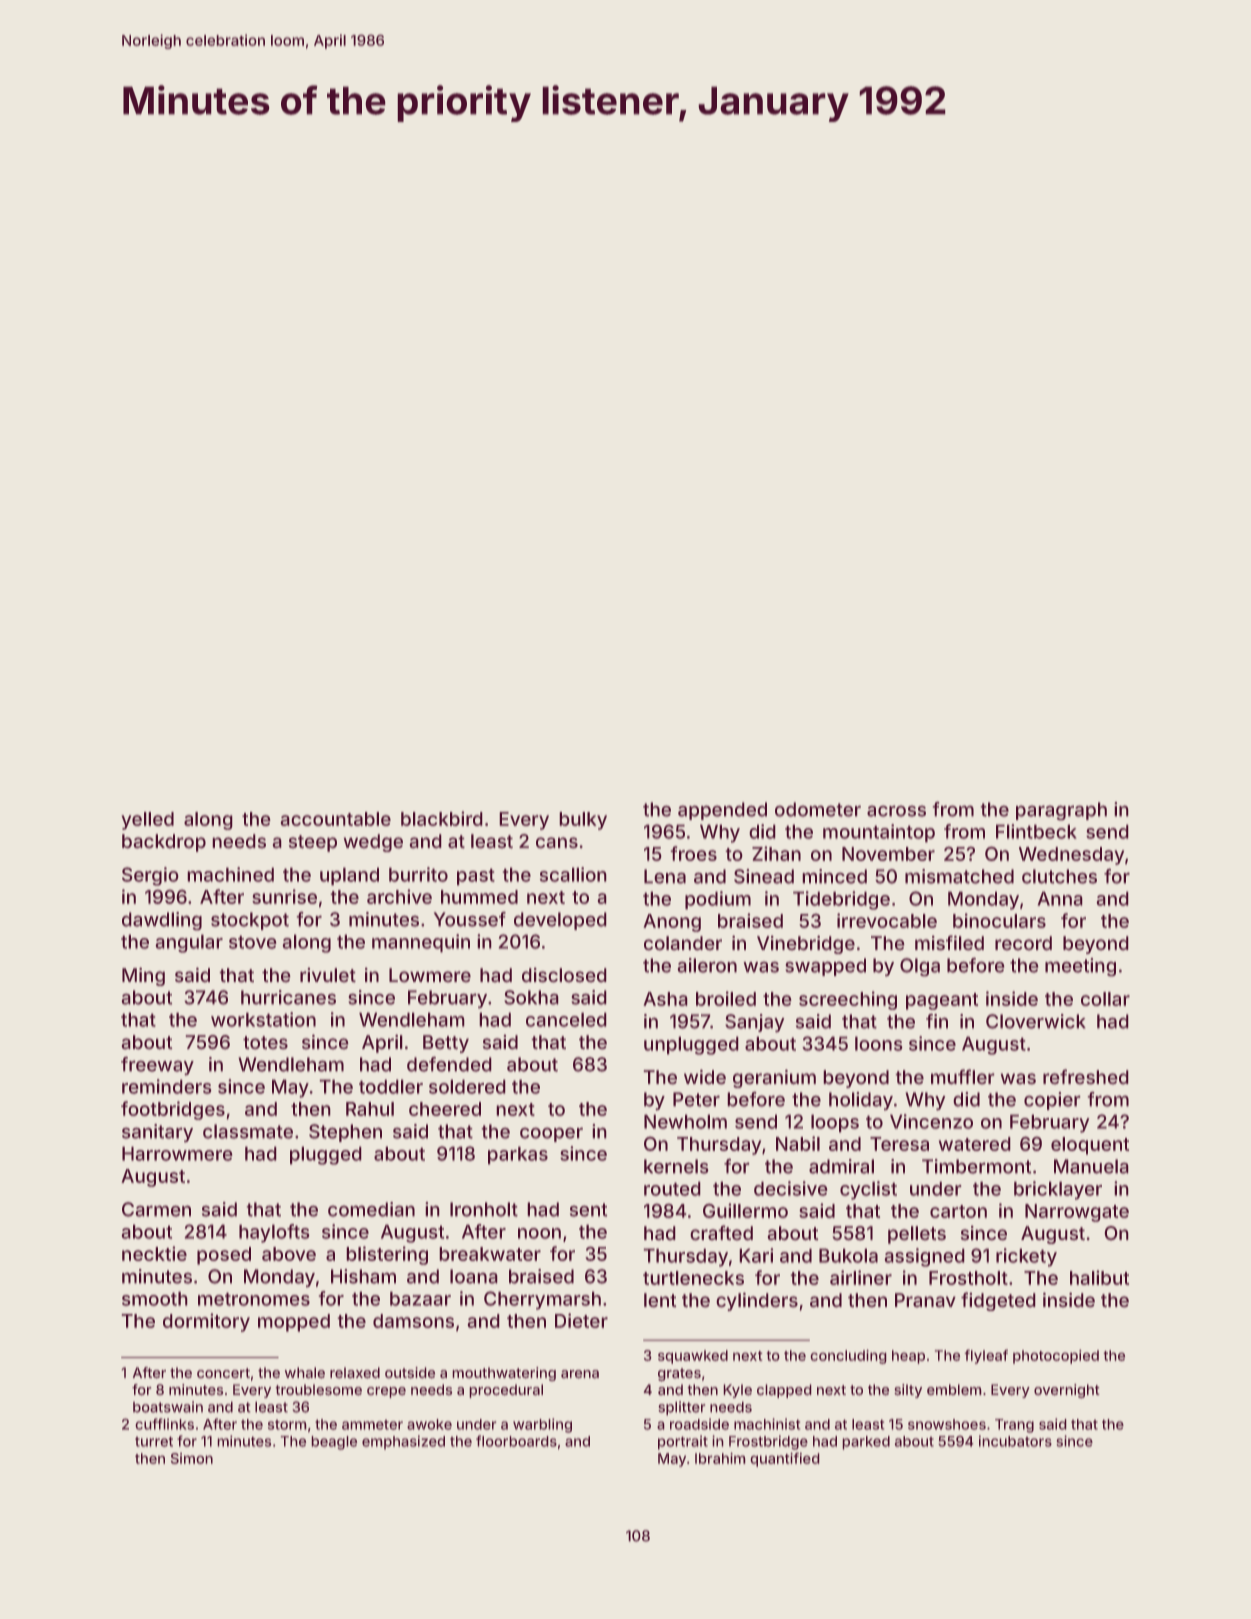 The image size is (1251, 1619). What do you see at coordinates (192, 1458) in the screenshot?
I see `Simon` at bounding box center [192, 1458].
